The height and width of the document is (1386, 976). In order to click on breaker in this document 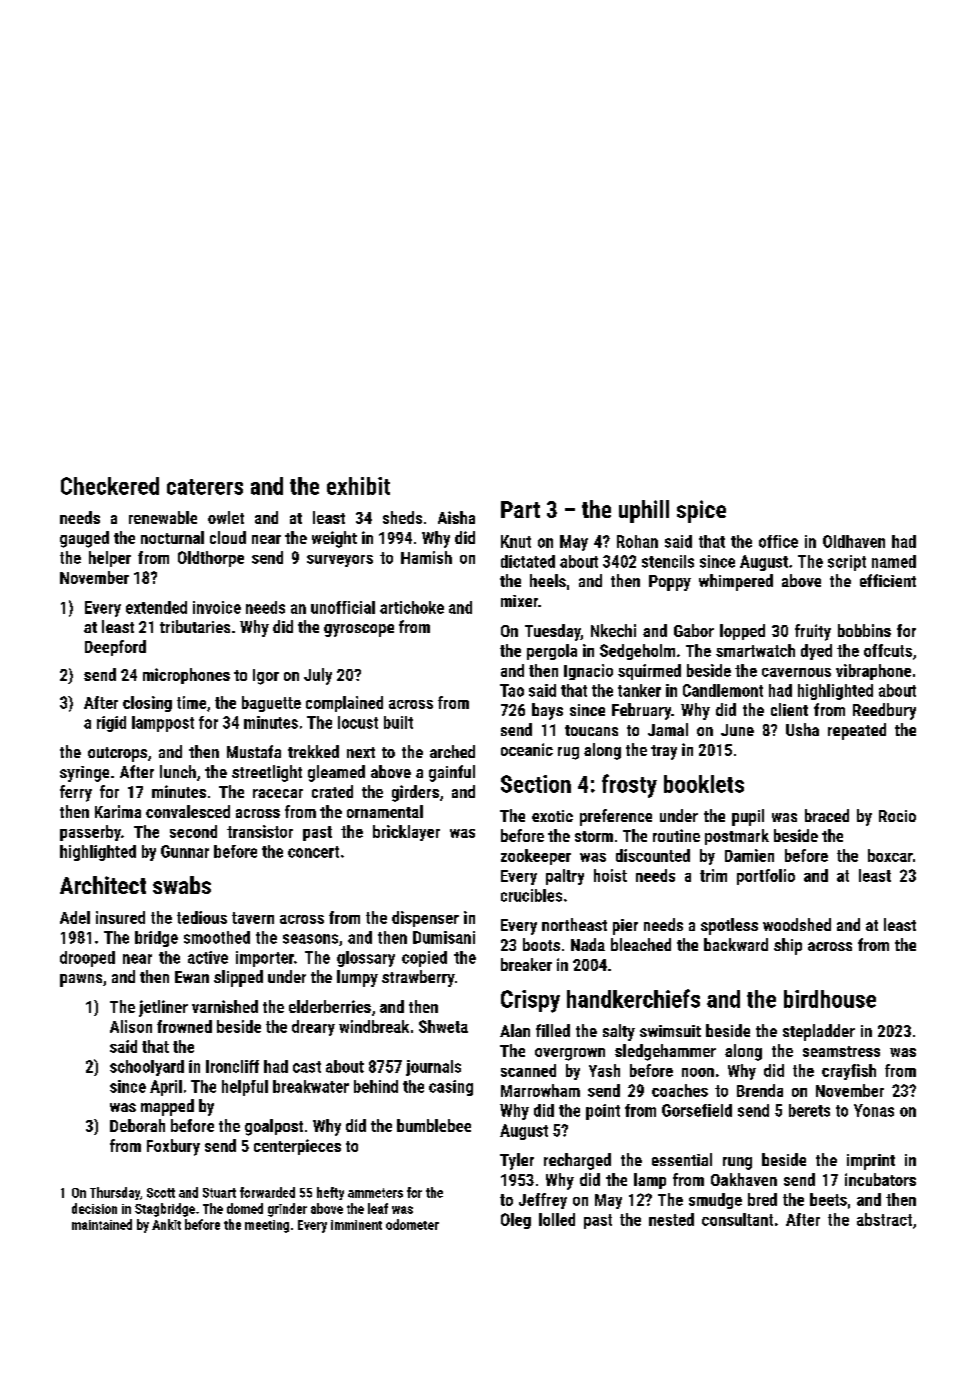, I will do `click(526, 964)`.
